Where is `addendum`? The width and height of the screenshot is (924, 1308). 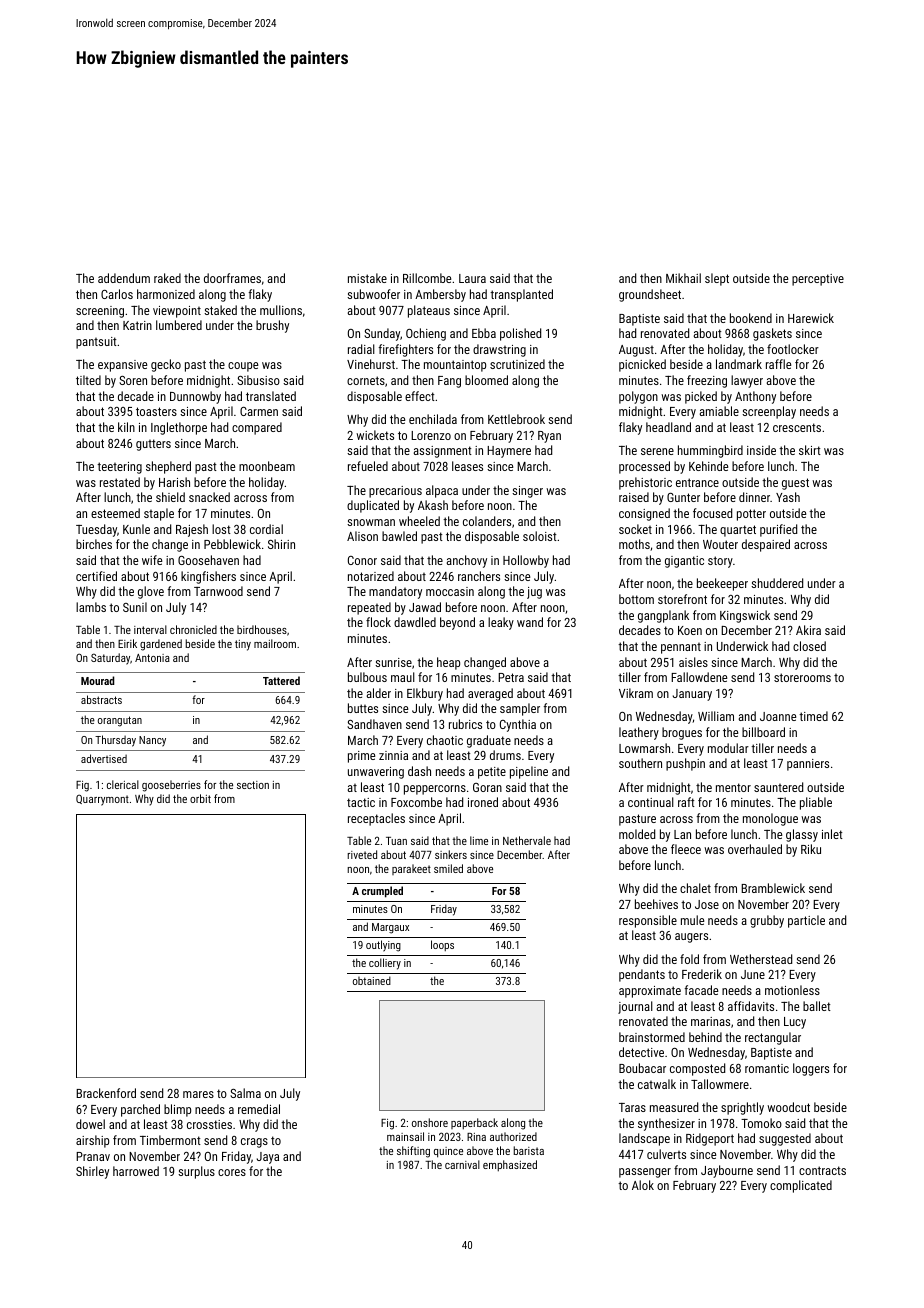
addendum is located at coordinates (124, 278).
